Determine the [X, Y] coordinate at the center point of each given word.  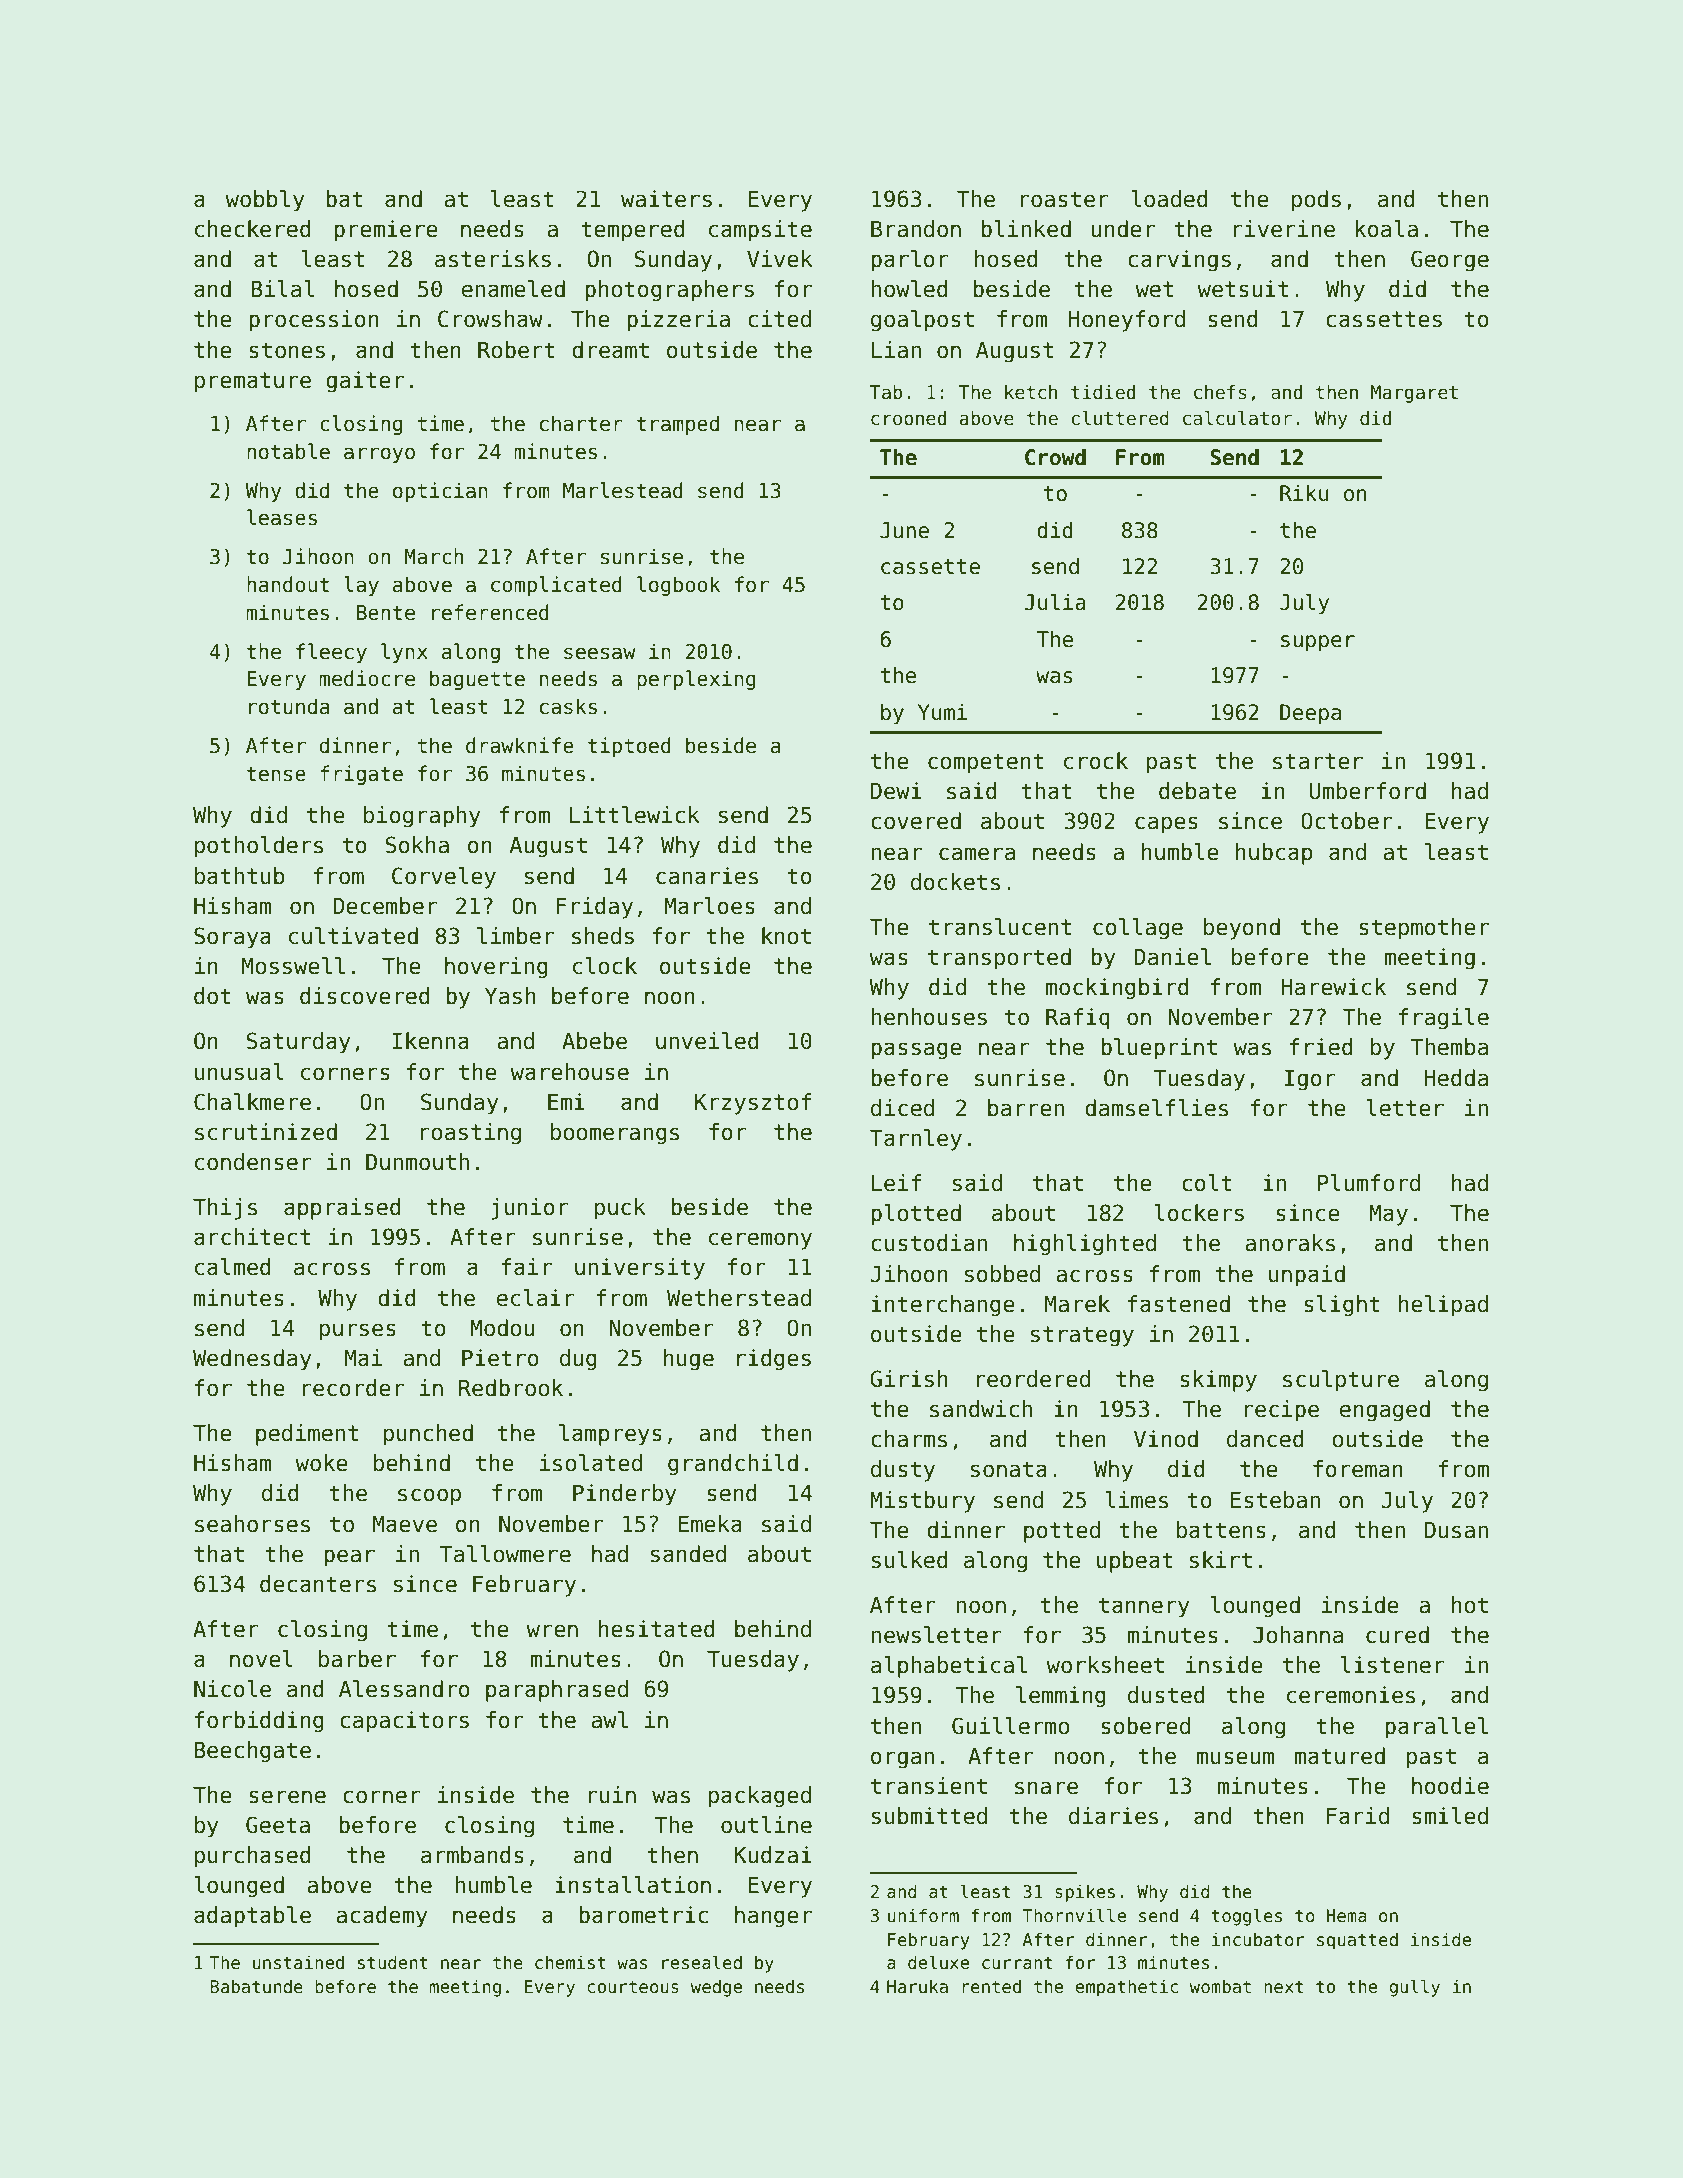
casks [568, 706]
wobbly [265, 201]
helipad [1443, 1306]
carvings [1179, 261]
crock [1096, 761]
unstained [298, 1962]
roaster [1064, 199]
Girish [909, 1379]
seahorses [252, 1524]
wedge [716, 1988]
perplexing [696, 680]
